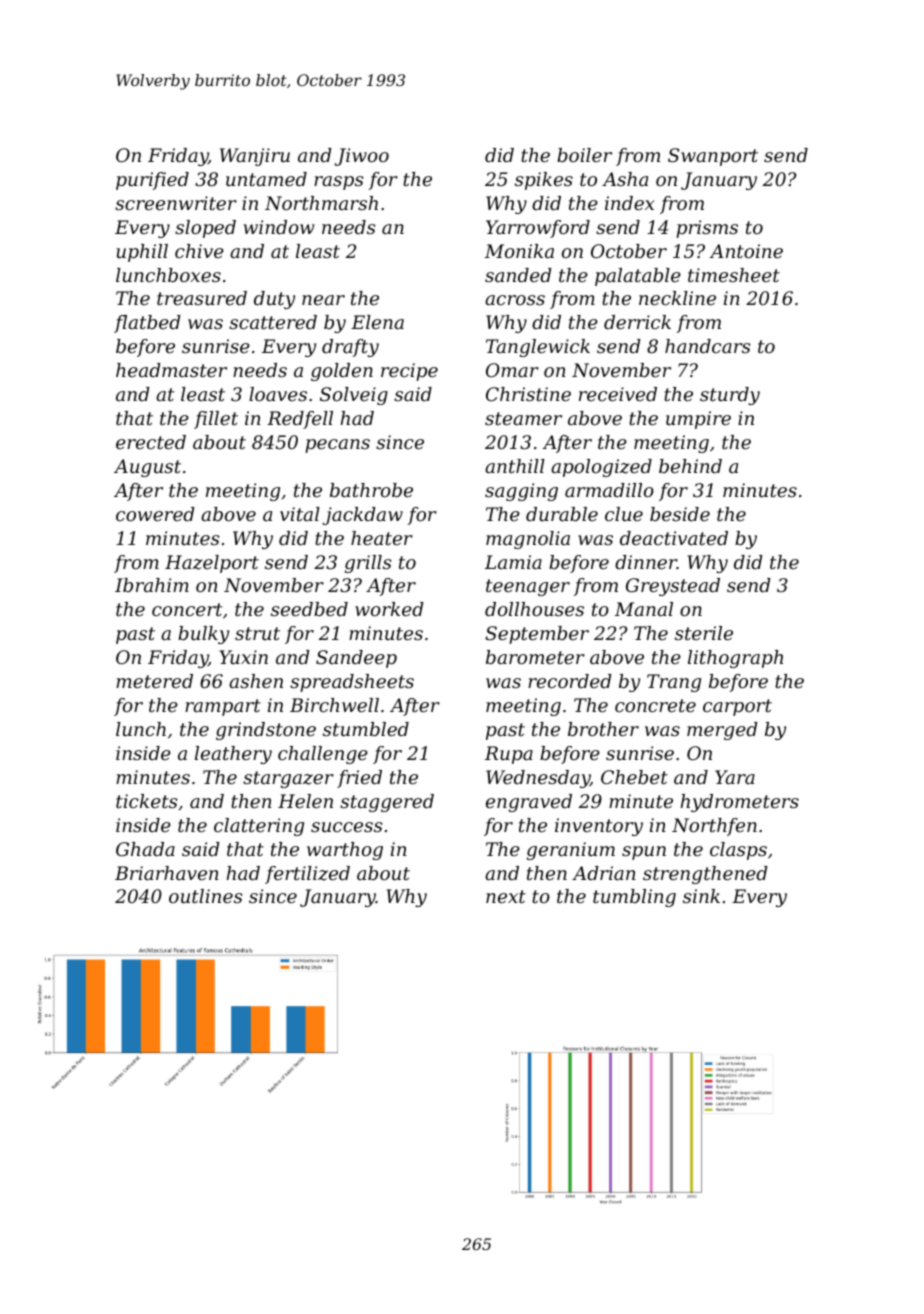 This image has width=924, height=1314. Describe the element at coordinates (512, 370) in the image. I see `Omar` at that location.
